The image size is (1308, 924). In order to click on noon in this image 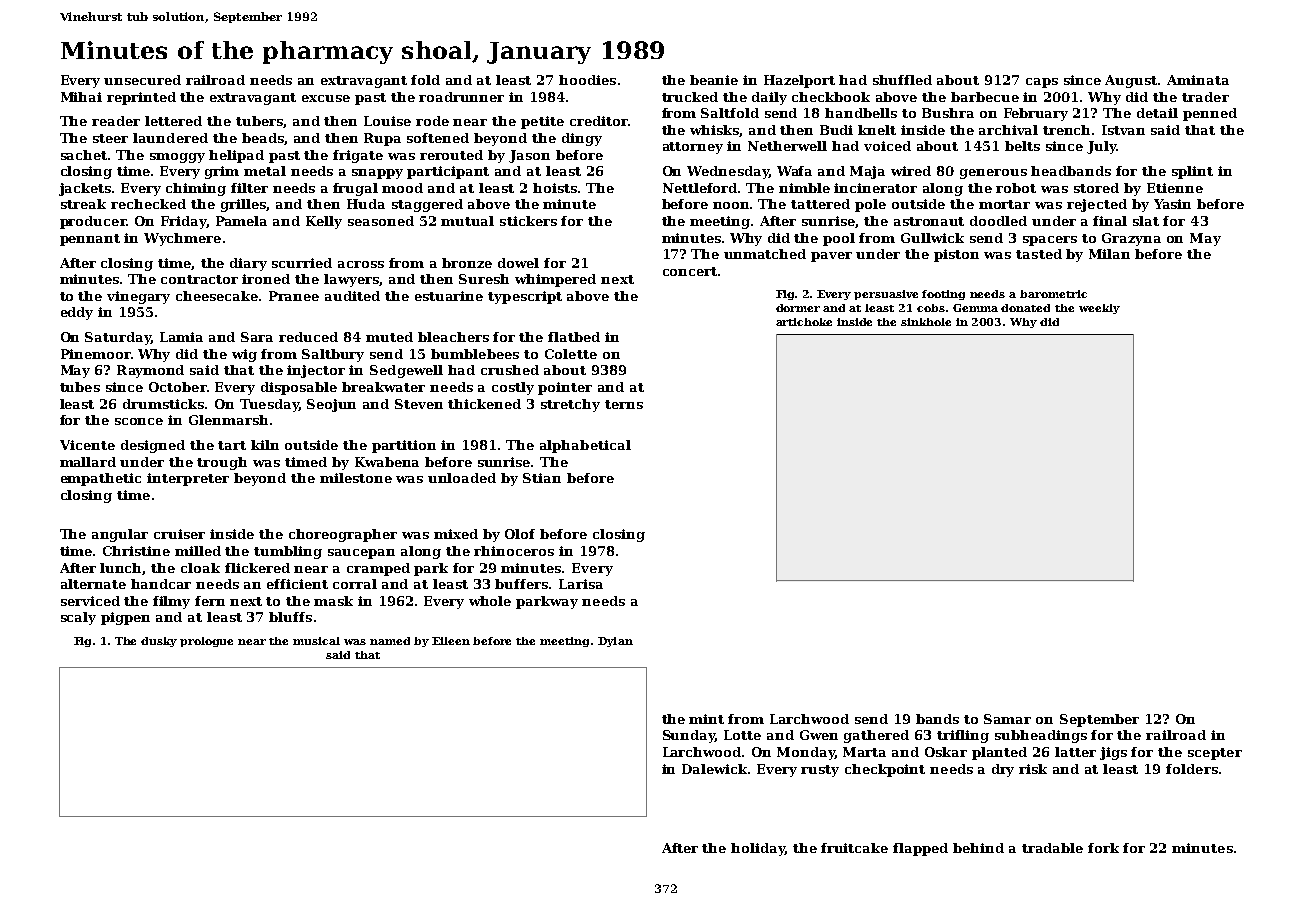, I will do `click(732, 205)`.
